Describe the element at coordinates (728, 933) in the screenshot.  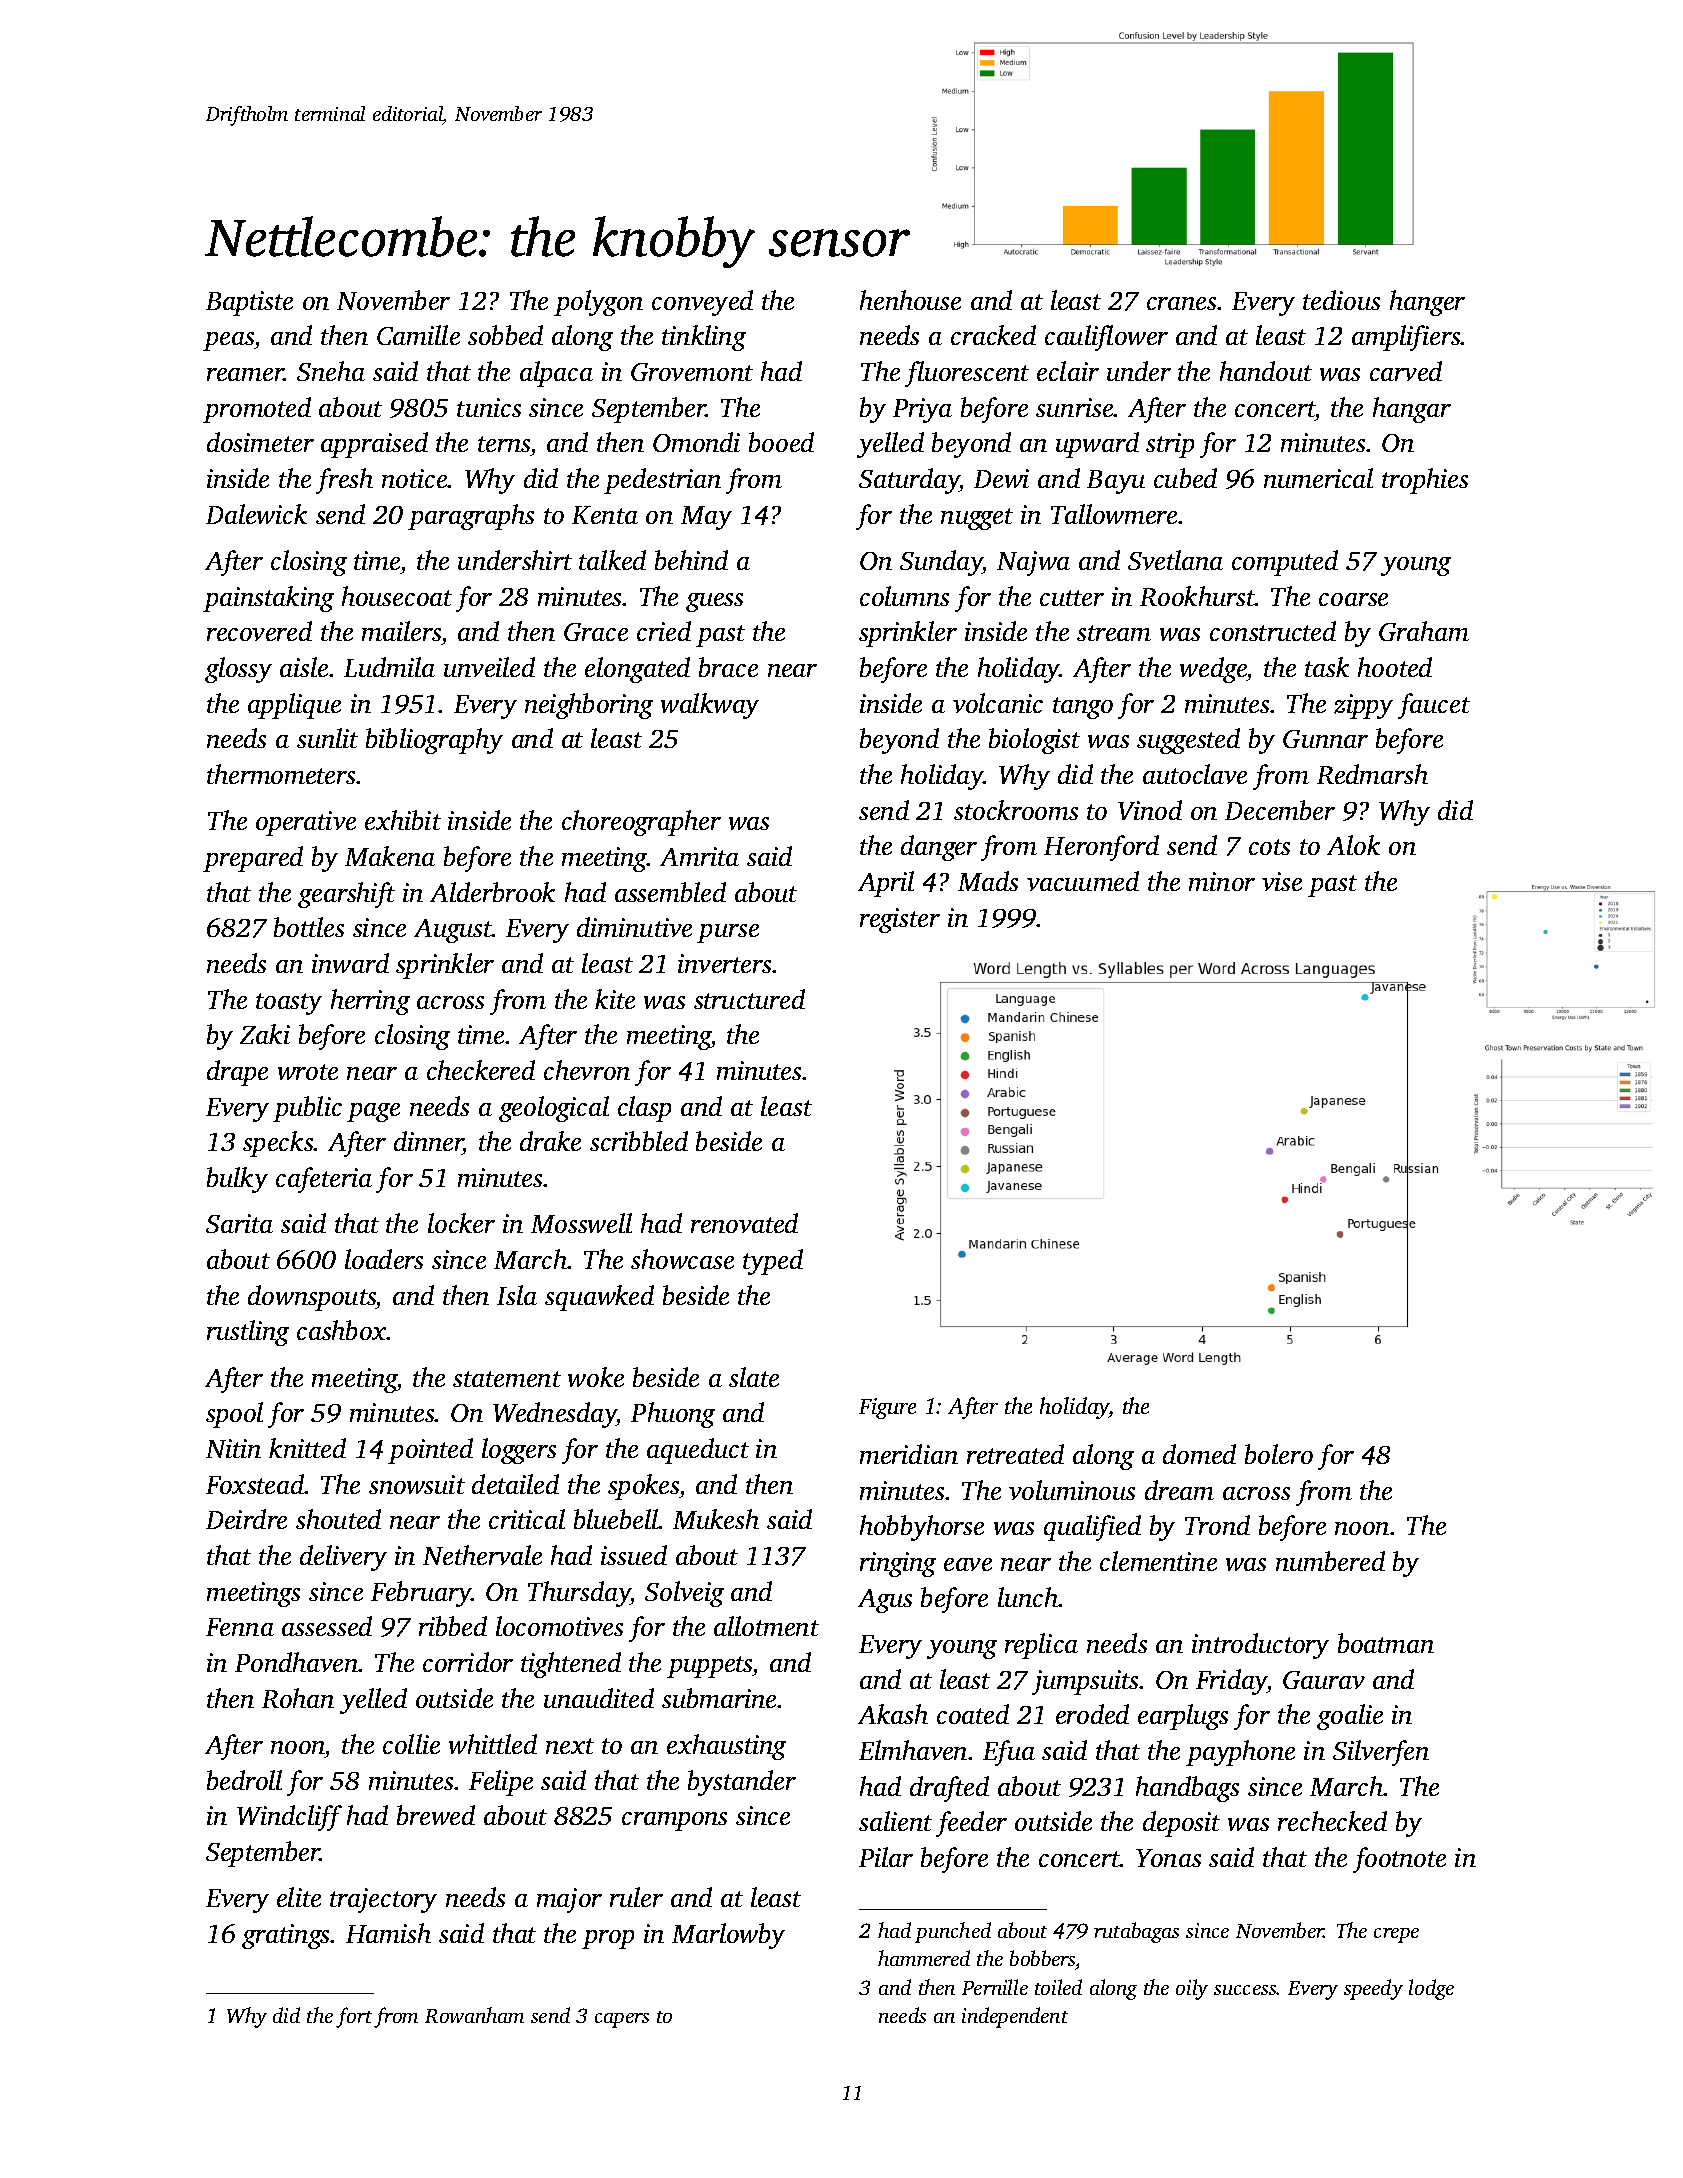
I see `purse` at that location.
